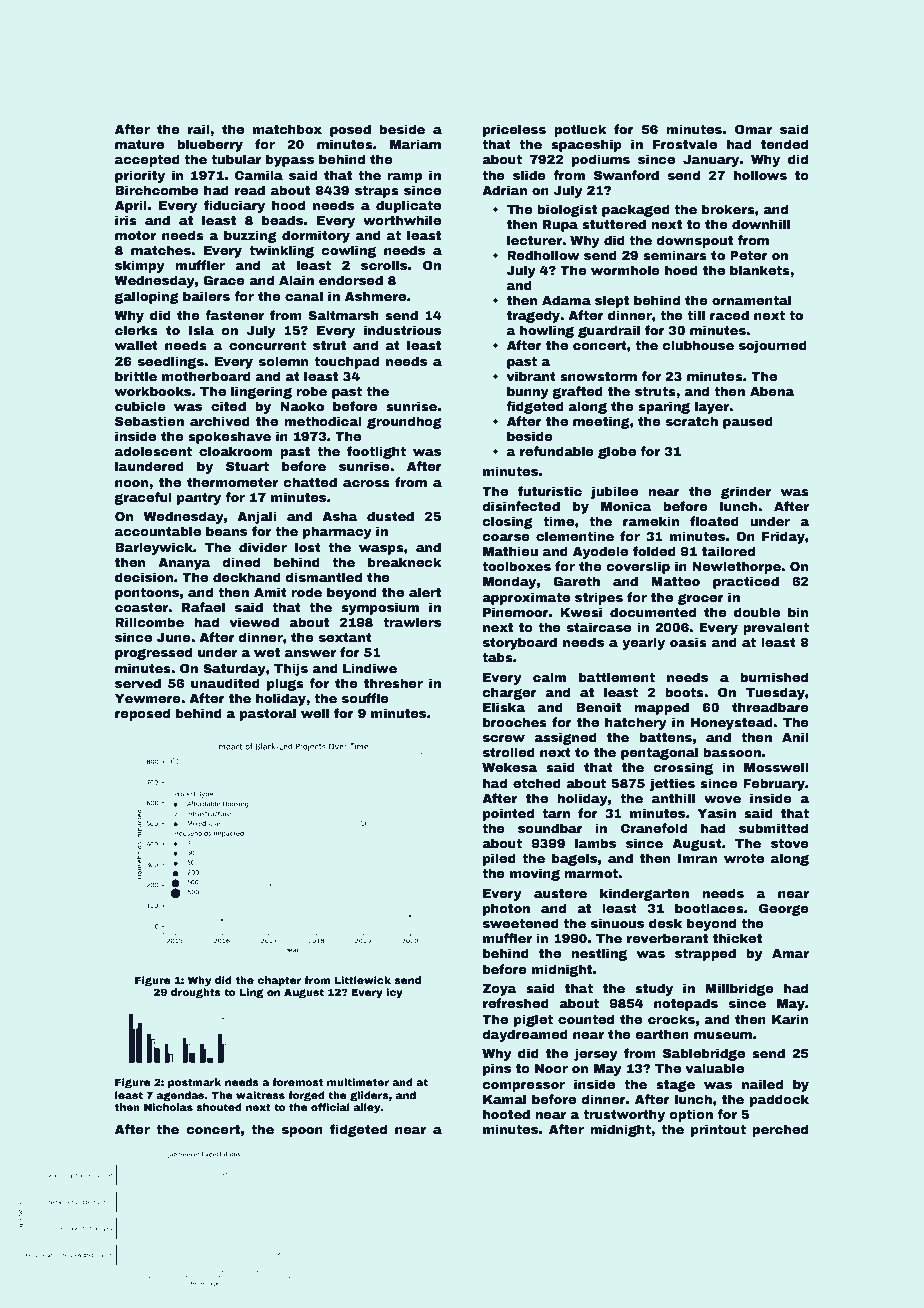 This screenshot has width=924, height=1308. Describe the element at coordinates (654, 551) in the screenshot. I see `folded` at that location.
